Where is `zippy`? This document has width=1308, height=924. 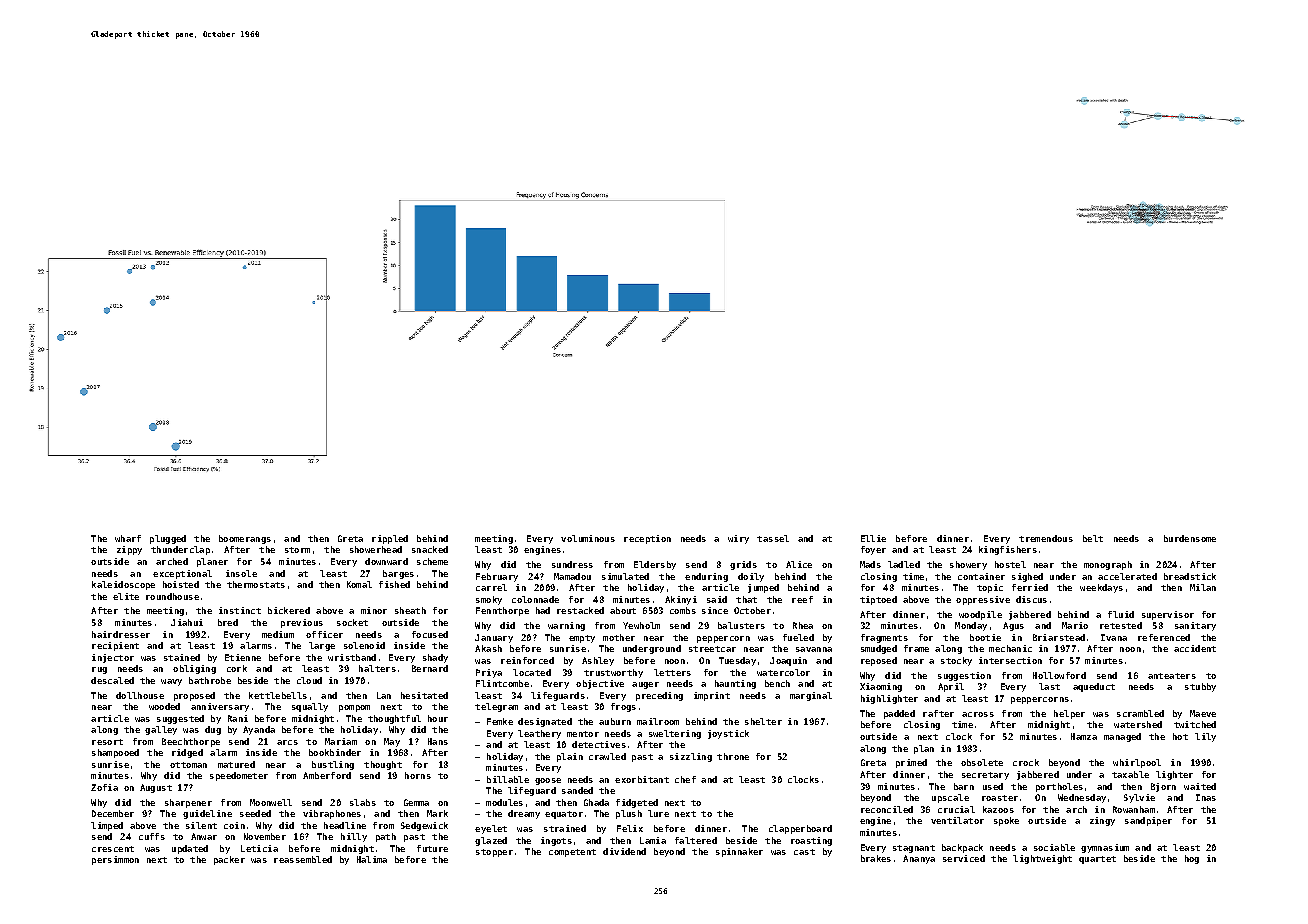
zippy is located at coordinates (129, 550).
